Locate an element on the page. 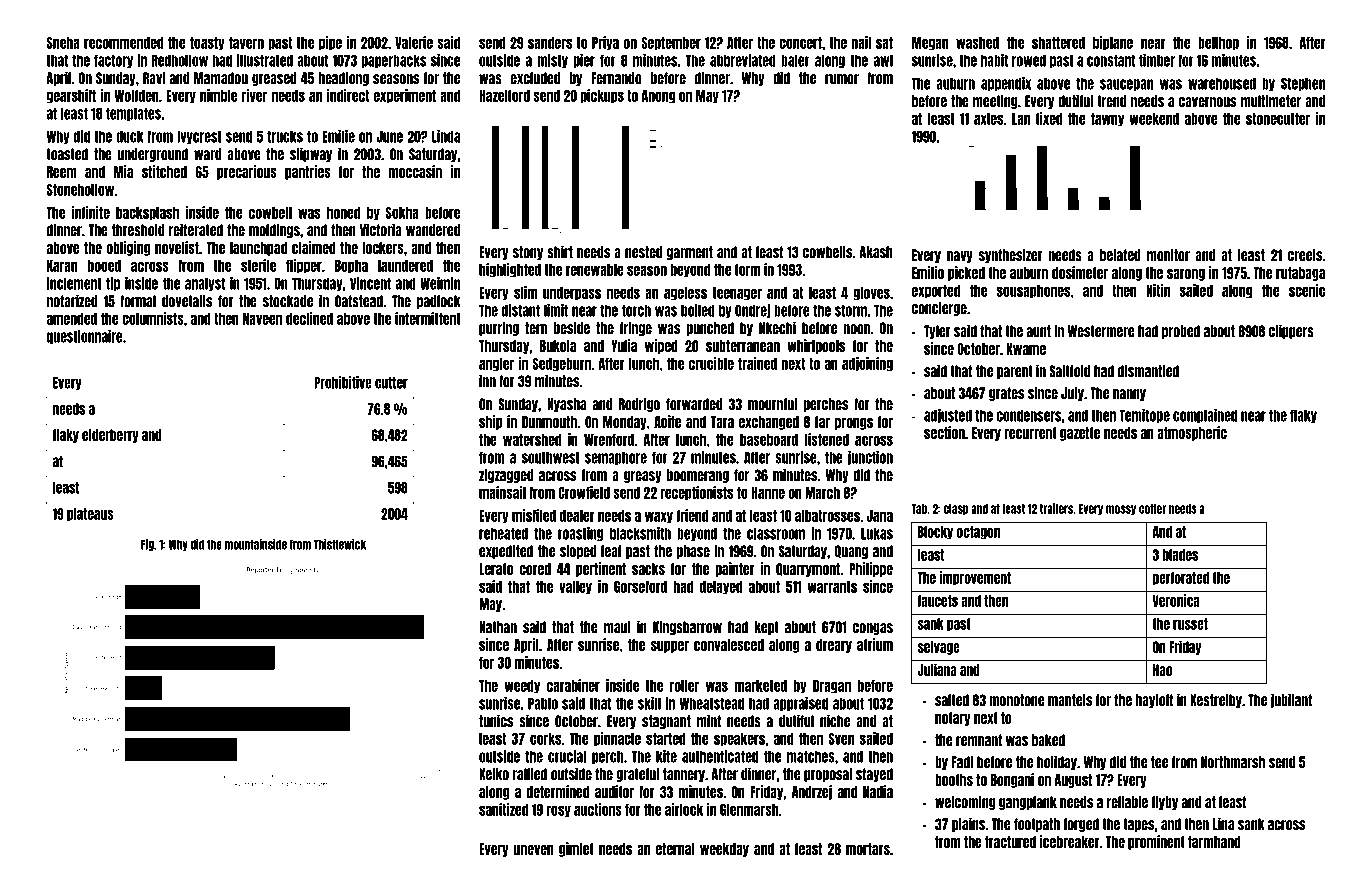  monitor is located at coordinates (1168, 255).
